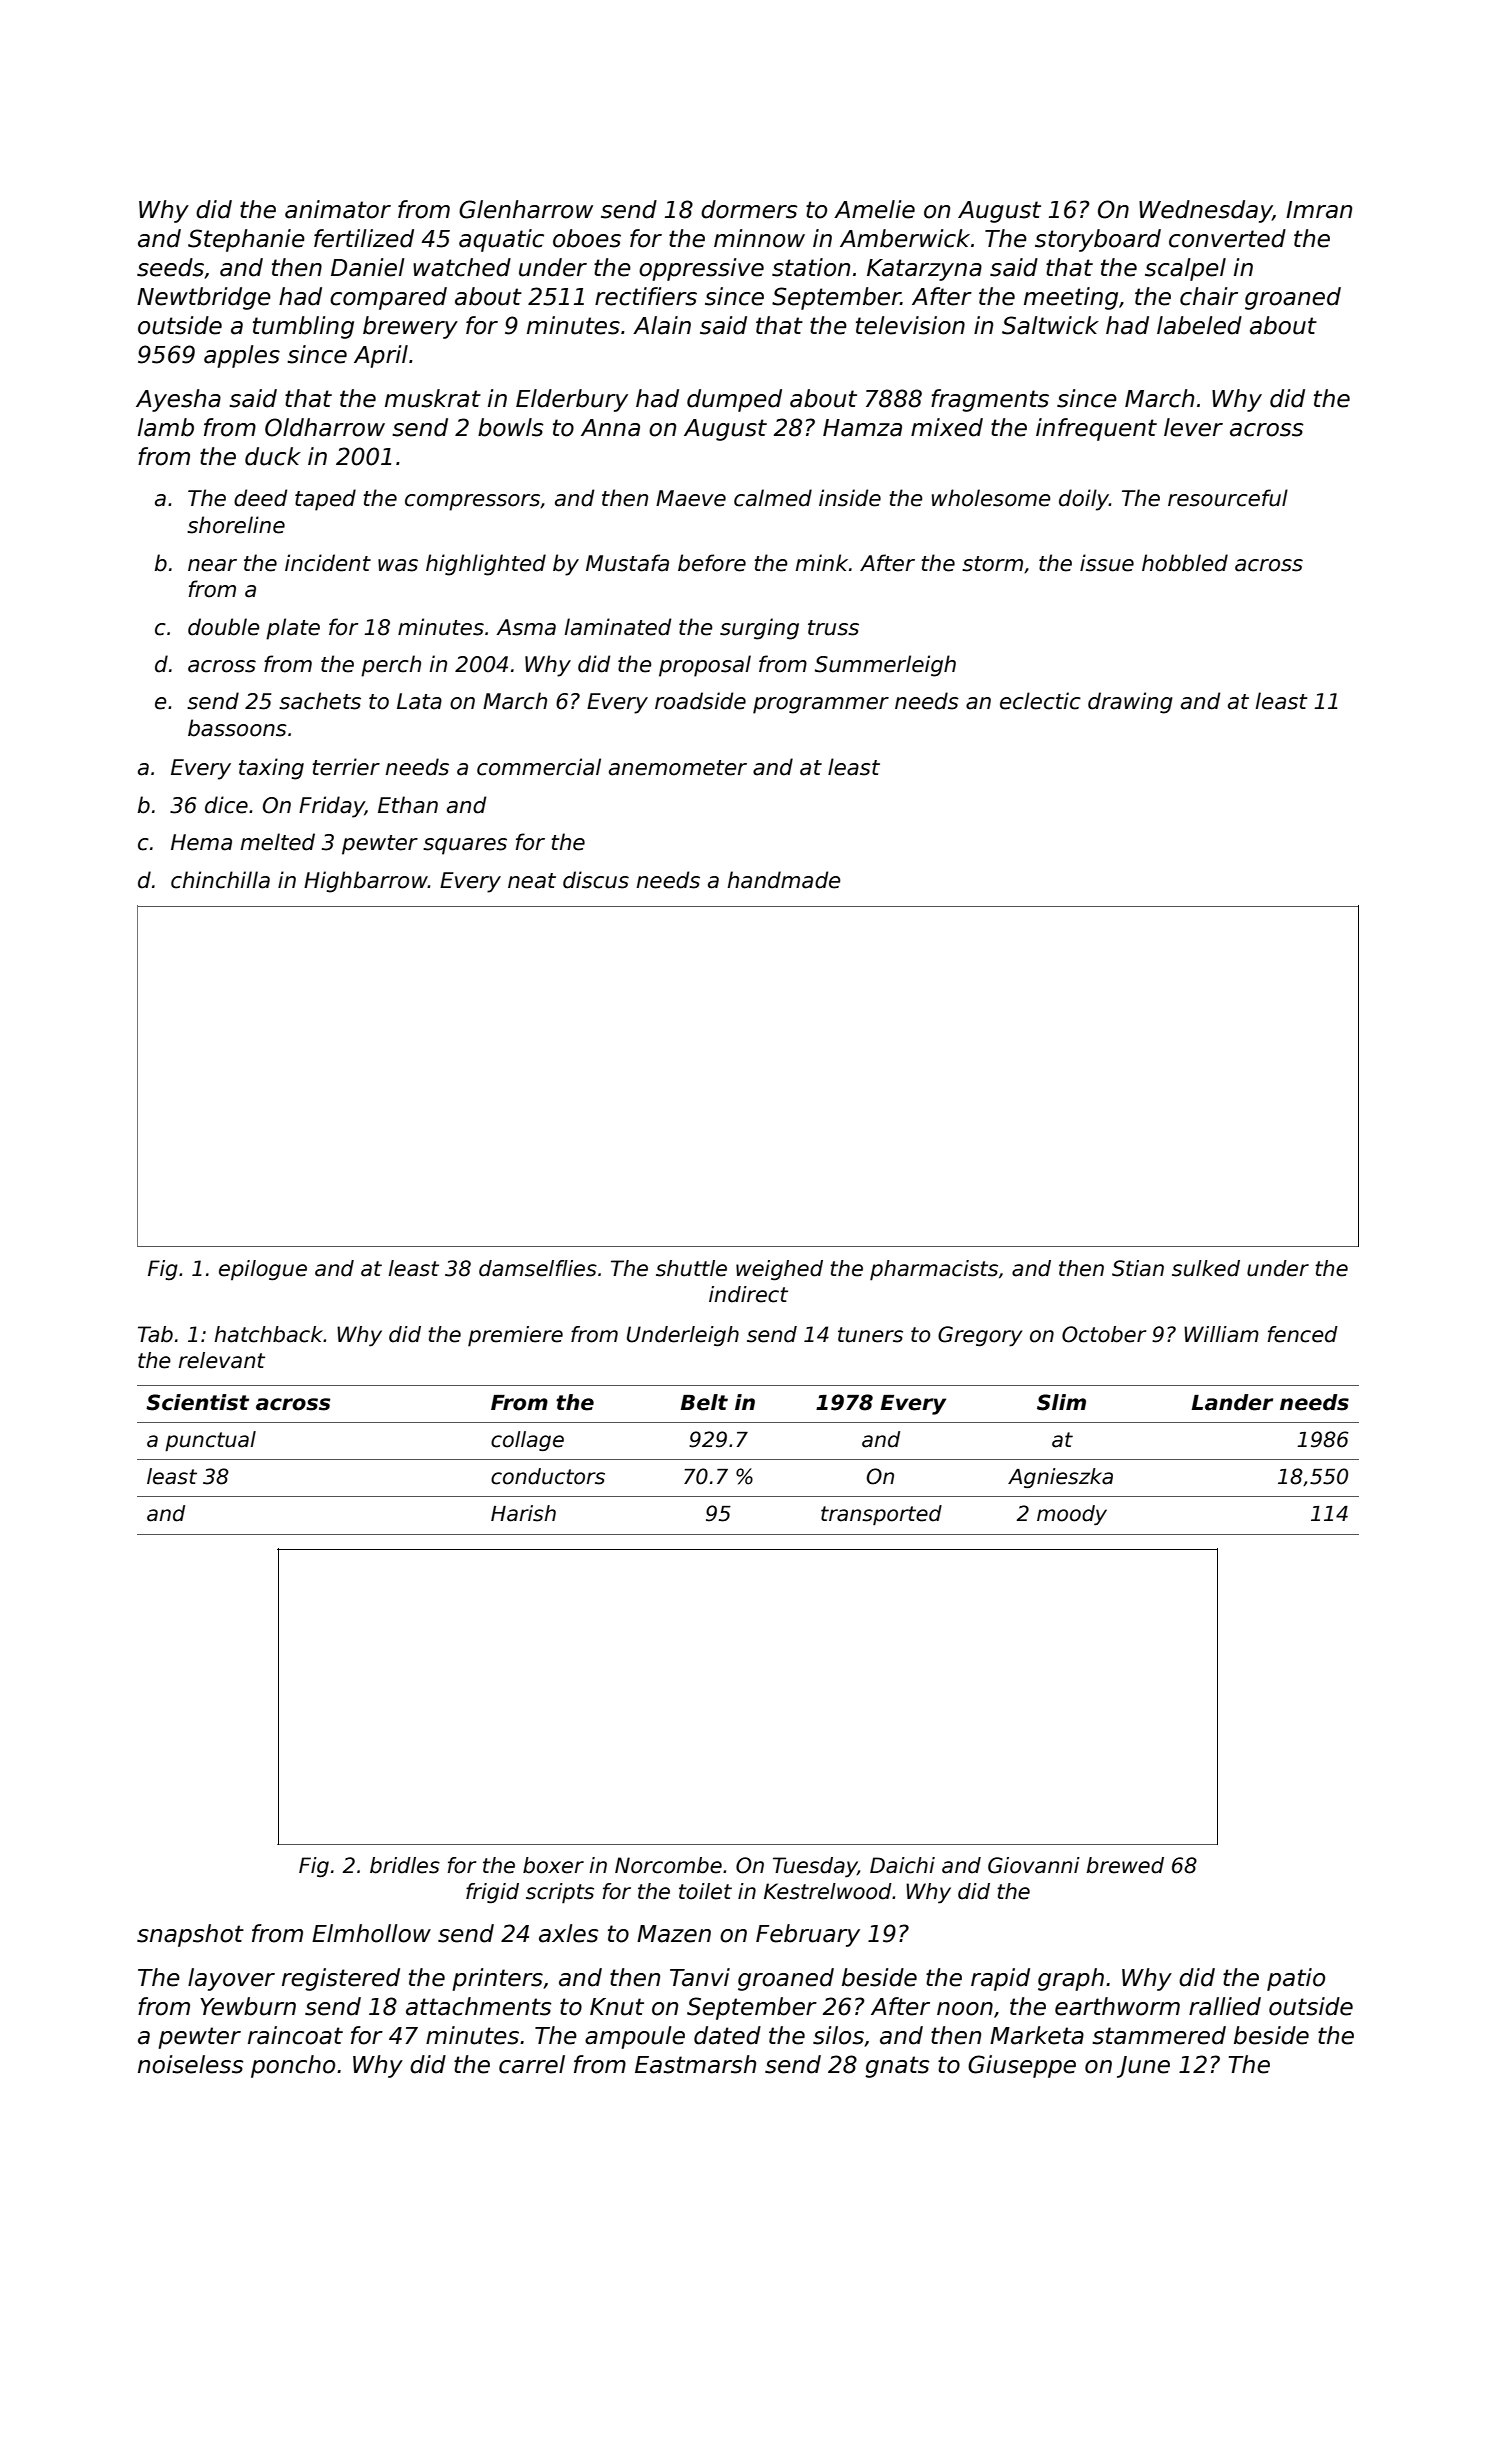  What do you see at coordinates (178, 400) in the screenshot?
I see `Ayesha` at bounding box center [178, 400].
